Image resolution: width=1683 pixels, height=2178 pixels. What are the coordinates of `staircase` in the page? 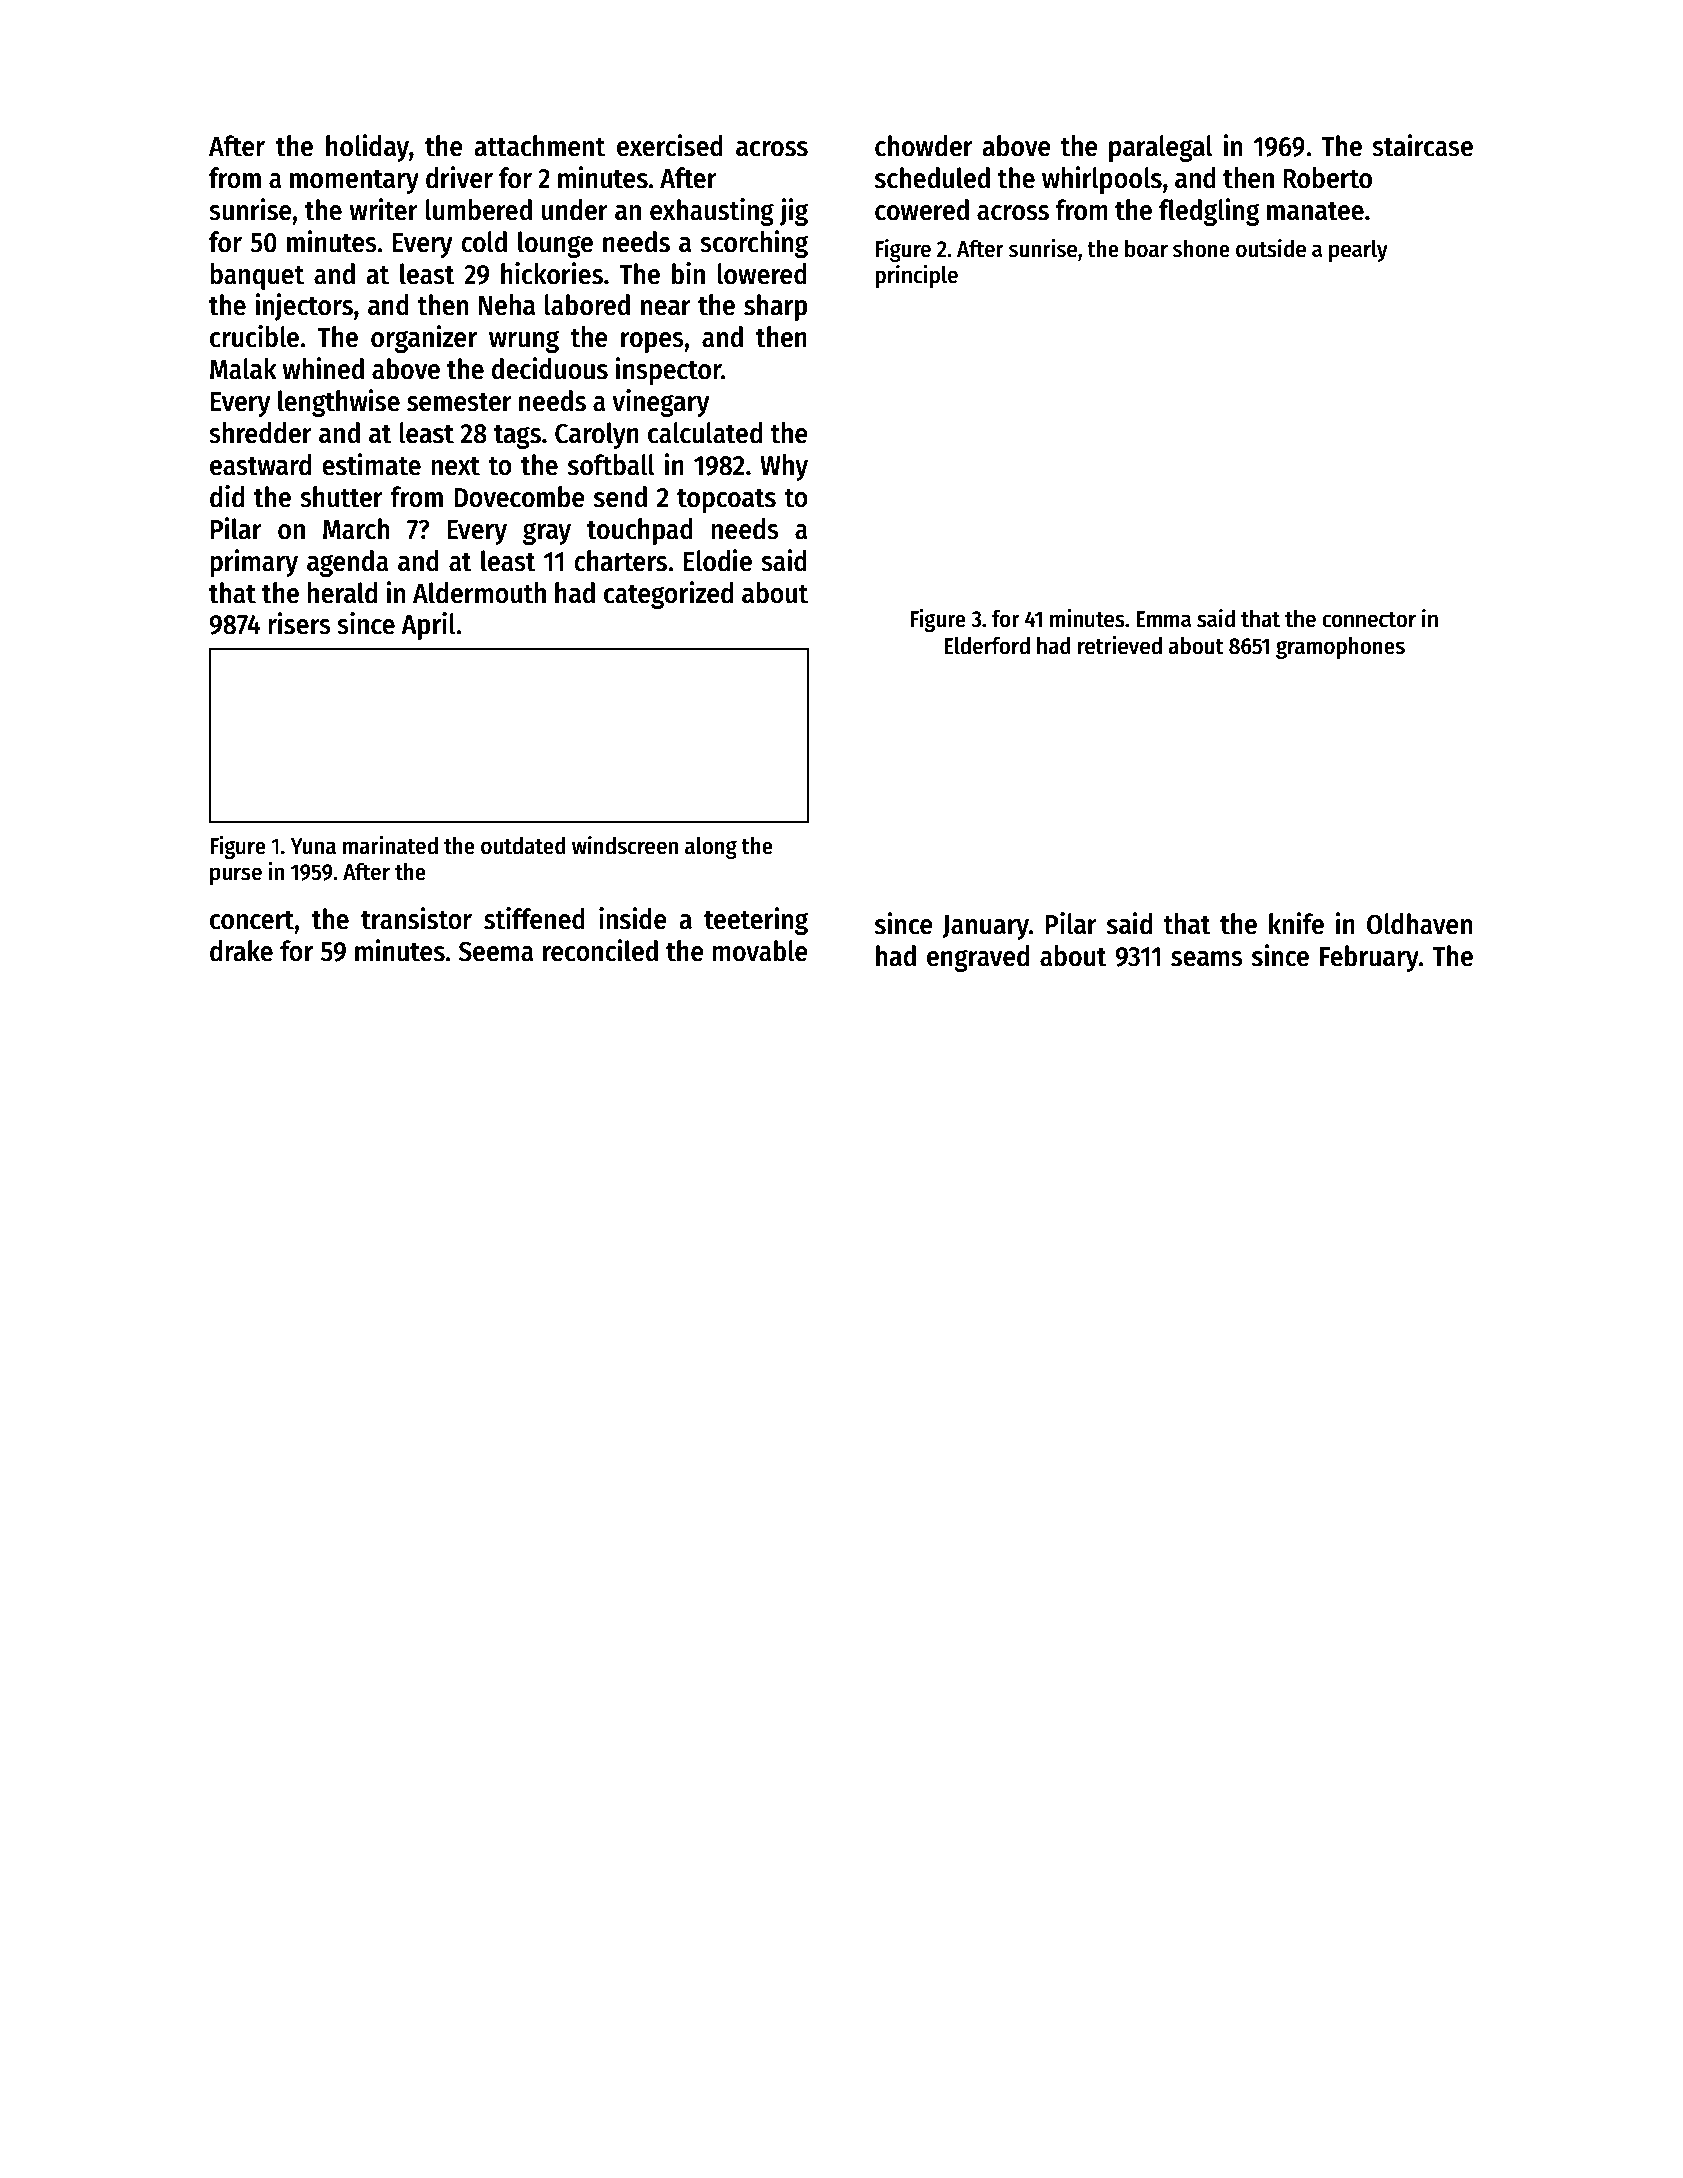 It's located at (1422, 145).
